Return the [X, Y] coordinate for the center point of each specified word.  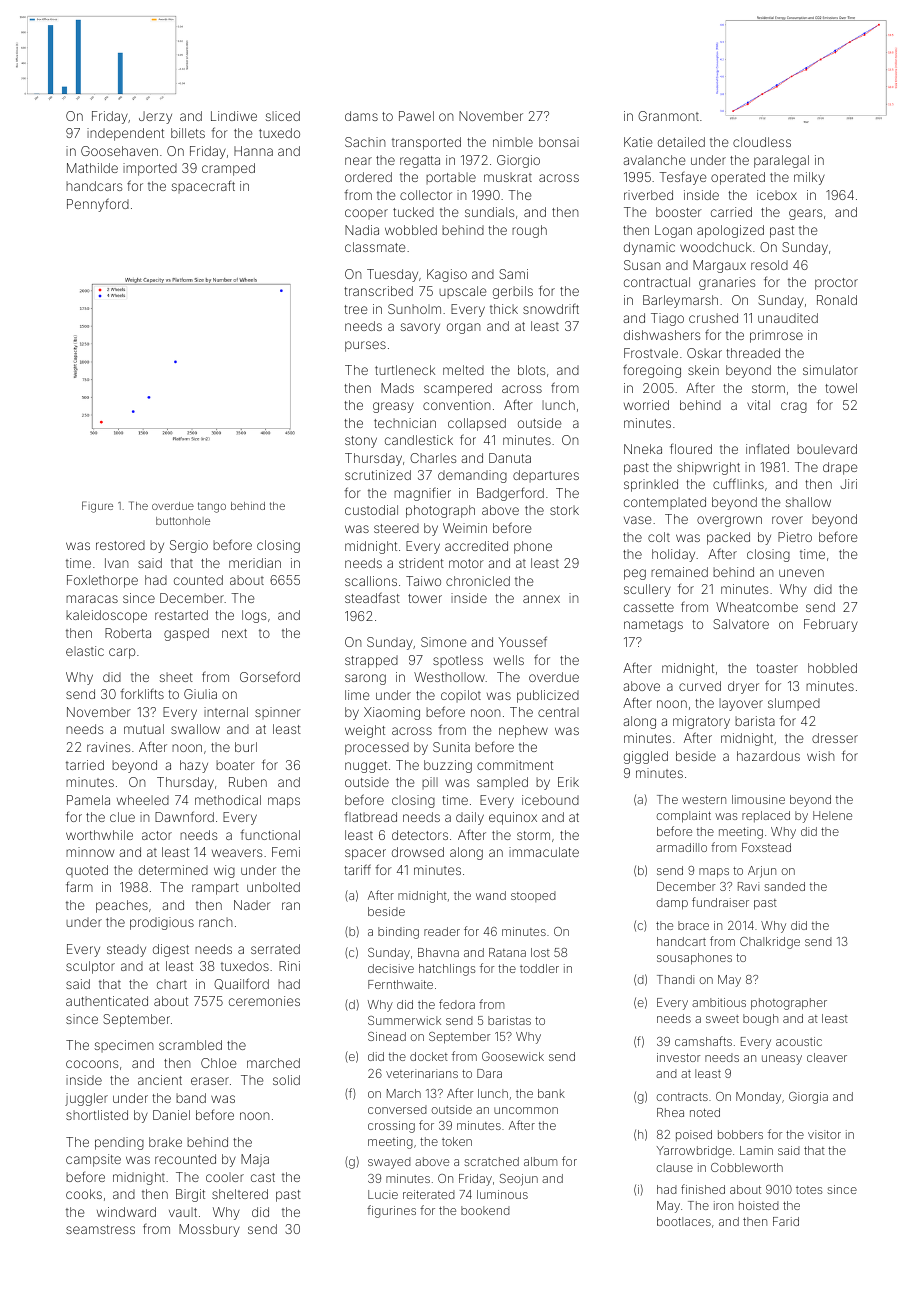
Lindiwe [234, 116]
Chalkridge [770, 943]
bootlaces [684, 1221]
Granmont [668, 116]
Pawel [416, 116]
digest [171, 950]
